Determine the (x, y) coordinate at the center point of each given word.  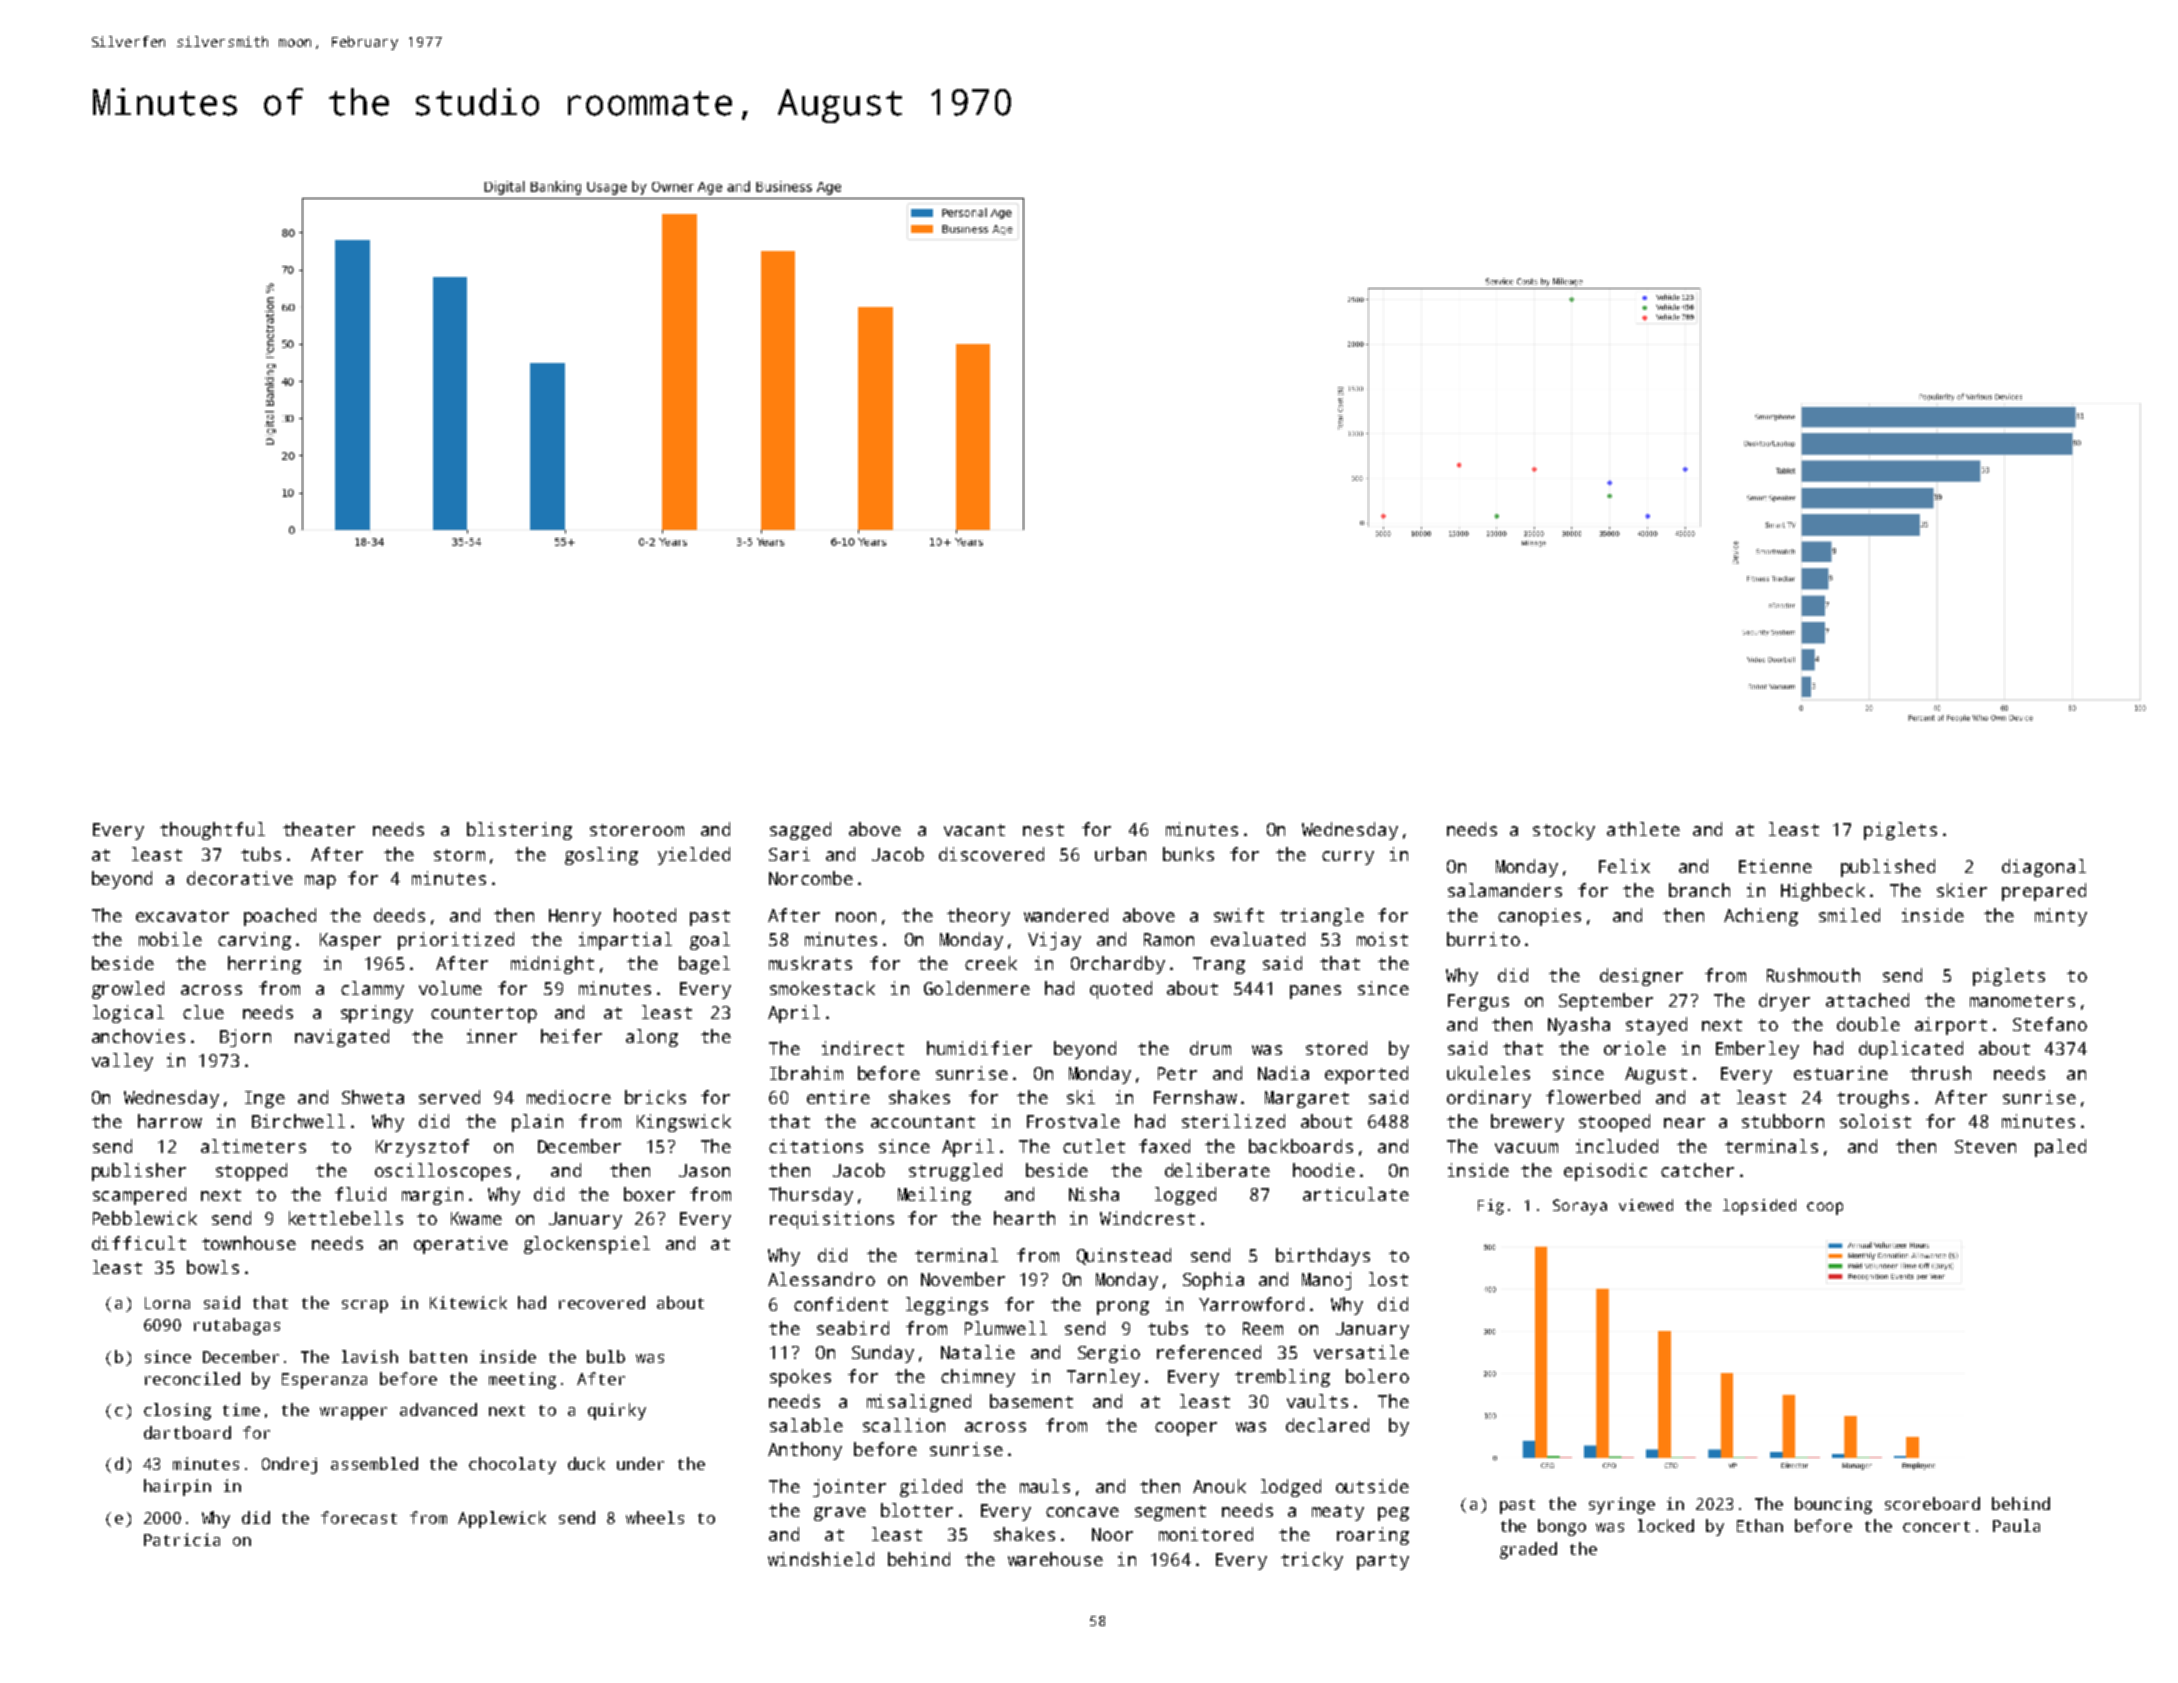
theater (319, 829)
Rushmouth (1813, 975)
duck (586, 1463)
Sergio (1109, 1354)
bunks (1188, 854)
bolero (1377, 1376)
